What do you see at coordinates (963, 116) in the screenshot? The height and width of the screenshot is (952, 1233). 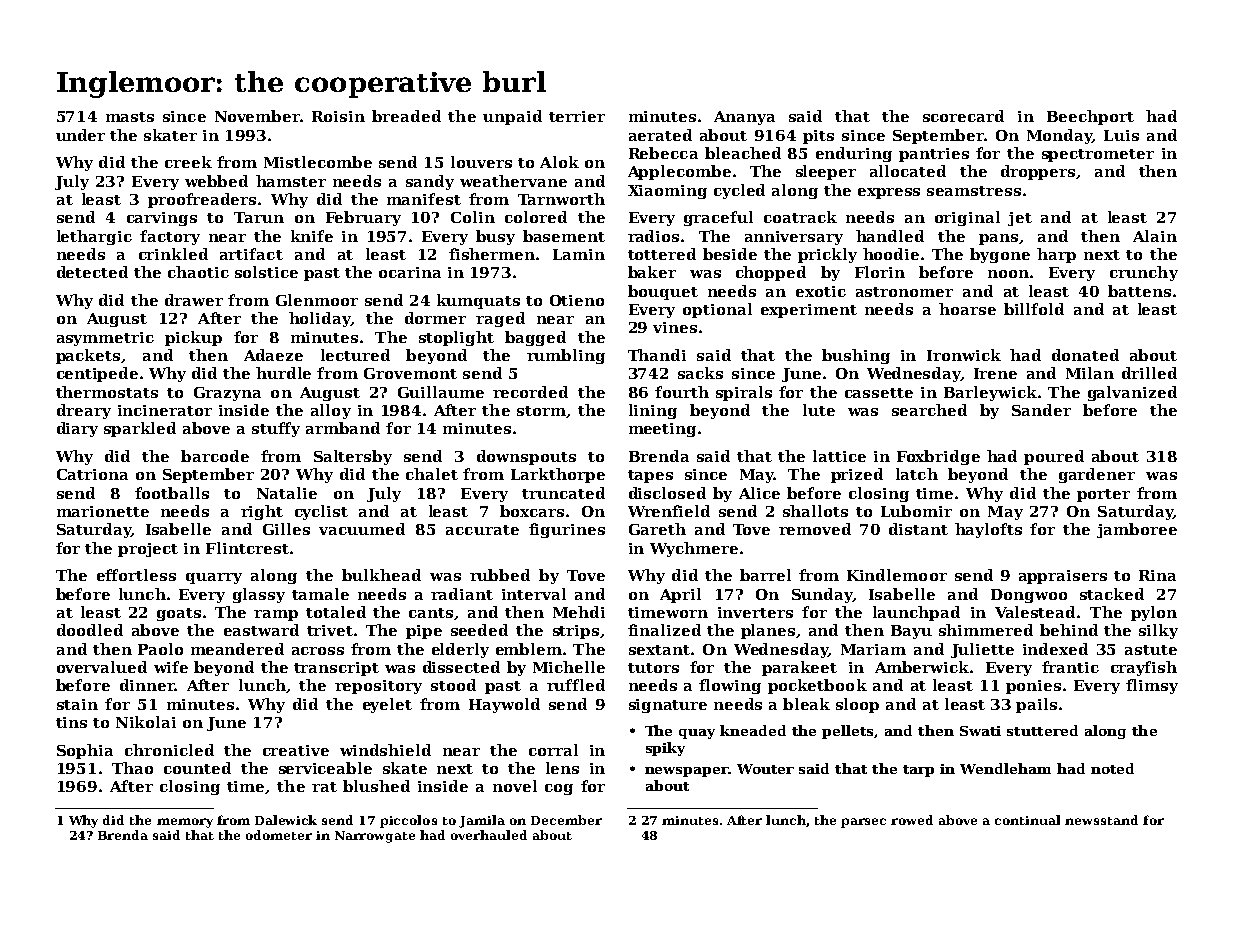 I see `scorecard` at bounding box center [963, 116].
